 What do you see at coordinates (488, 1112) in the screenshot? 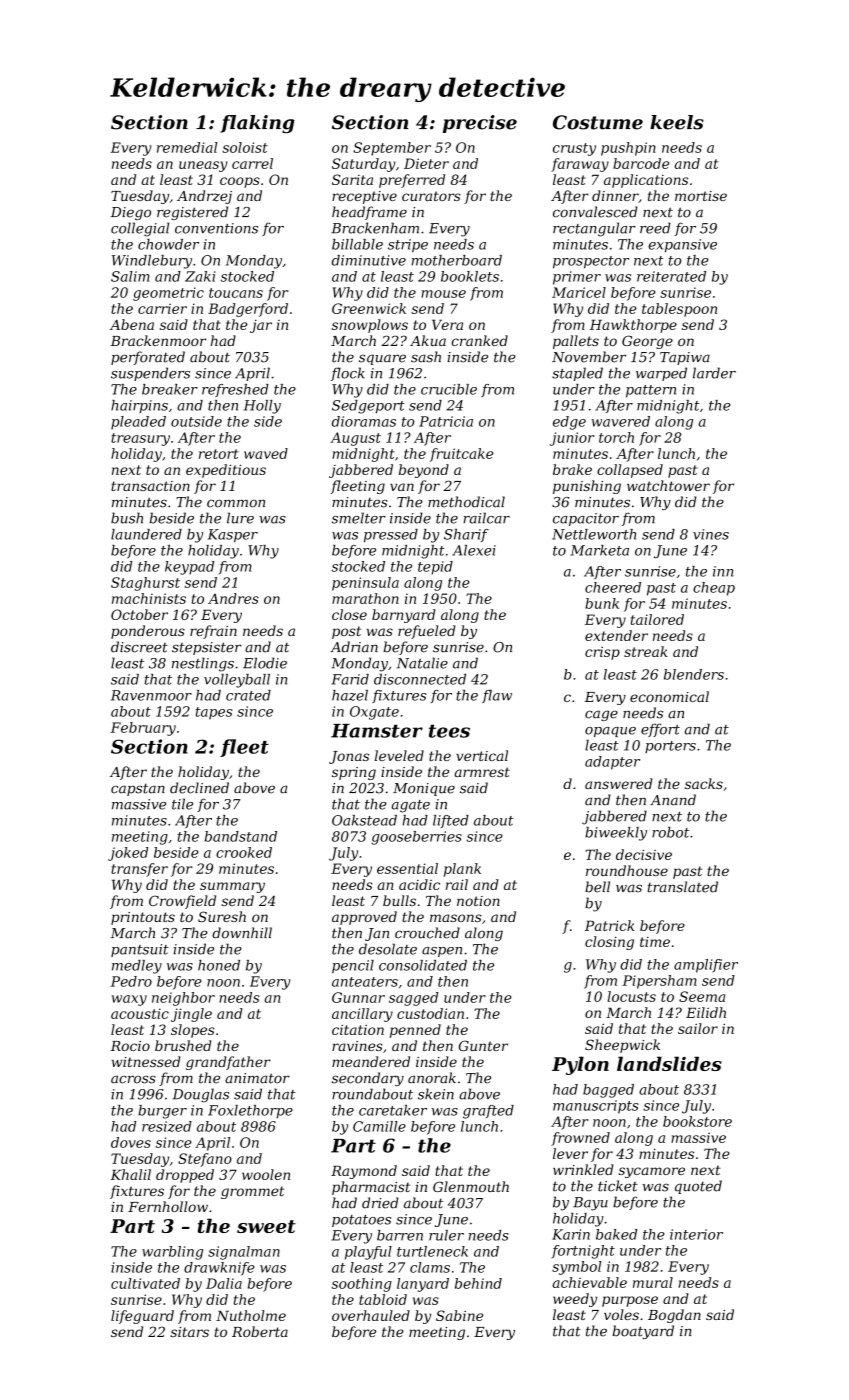
I see `grafted` at bounding box center [488, 1112].
